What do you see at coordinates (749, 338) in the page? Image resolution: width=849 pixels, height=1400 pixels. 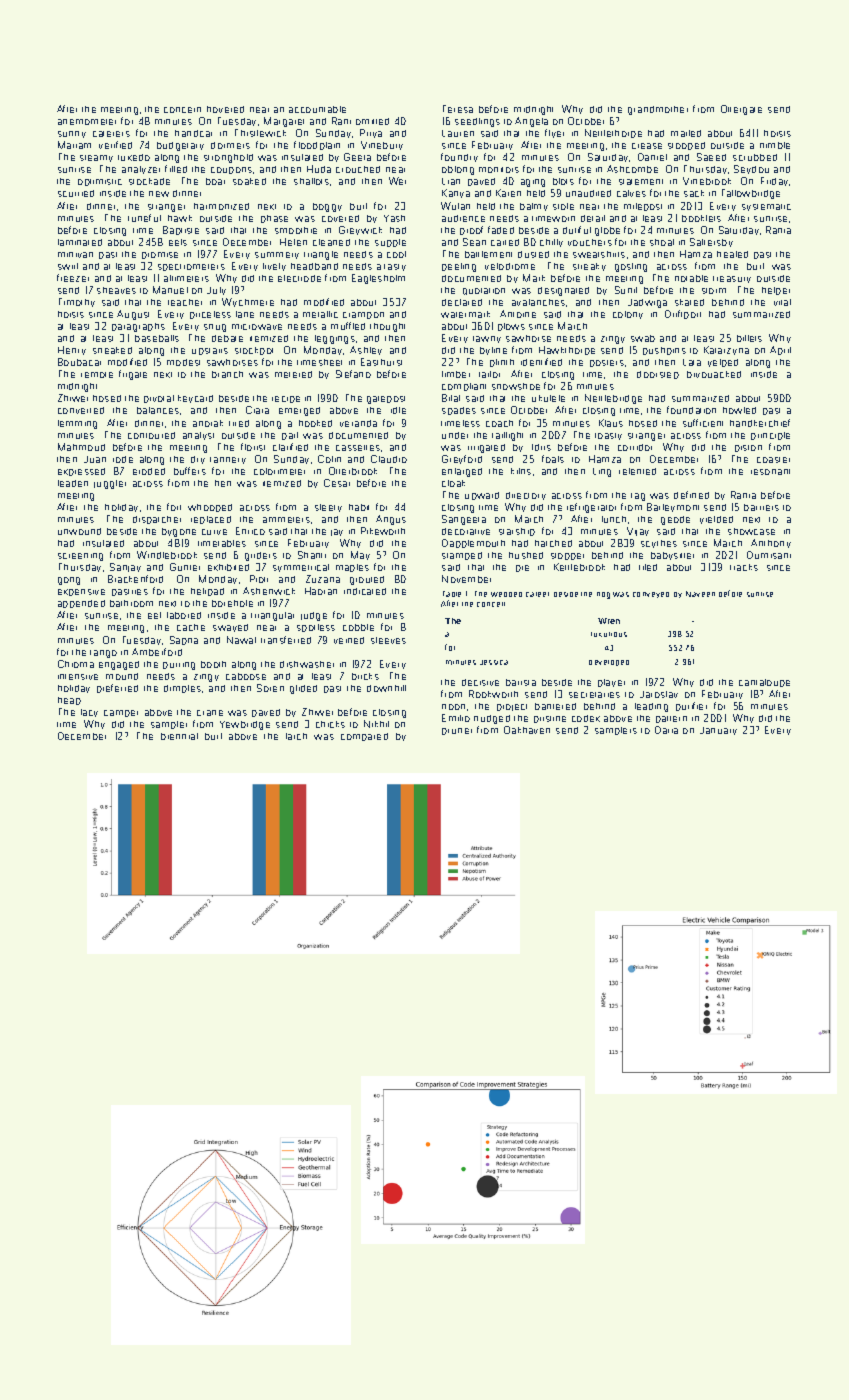 I see `billets` at bounding box center [749, 338].
